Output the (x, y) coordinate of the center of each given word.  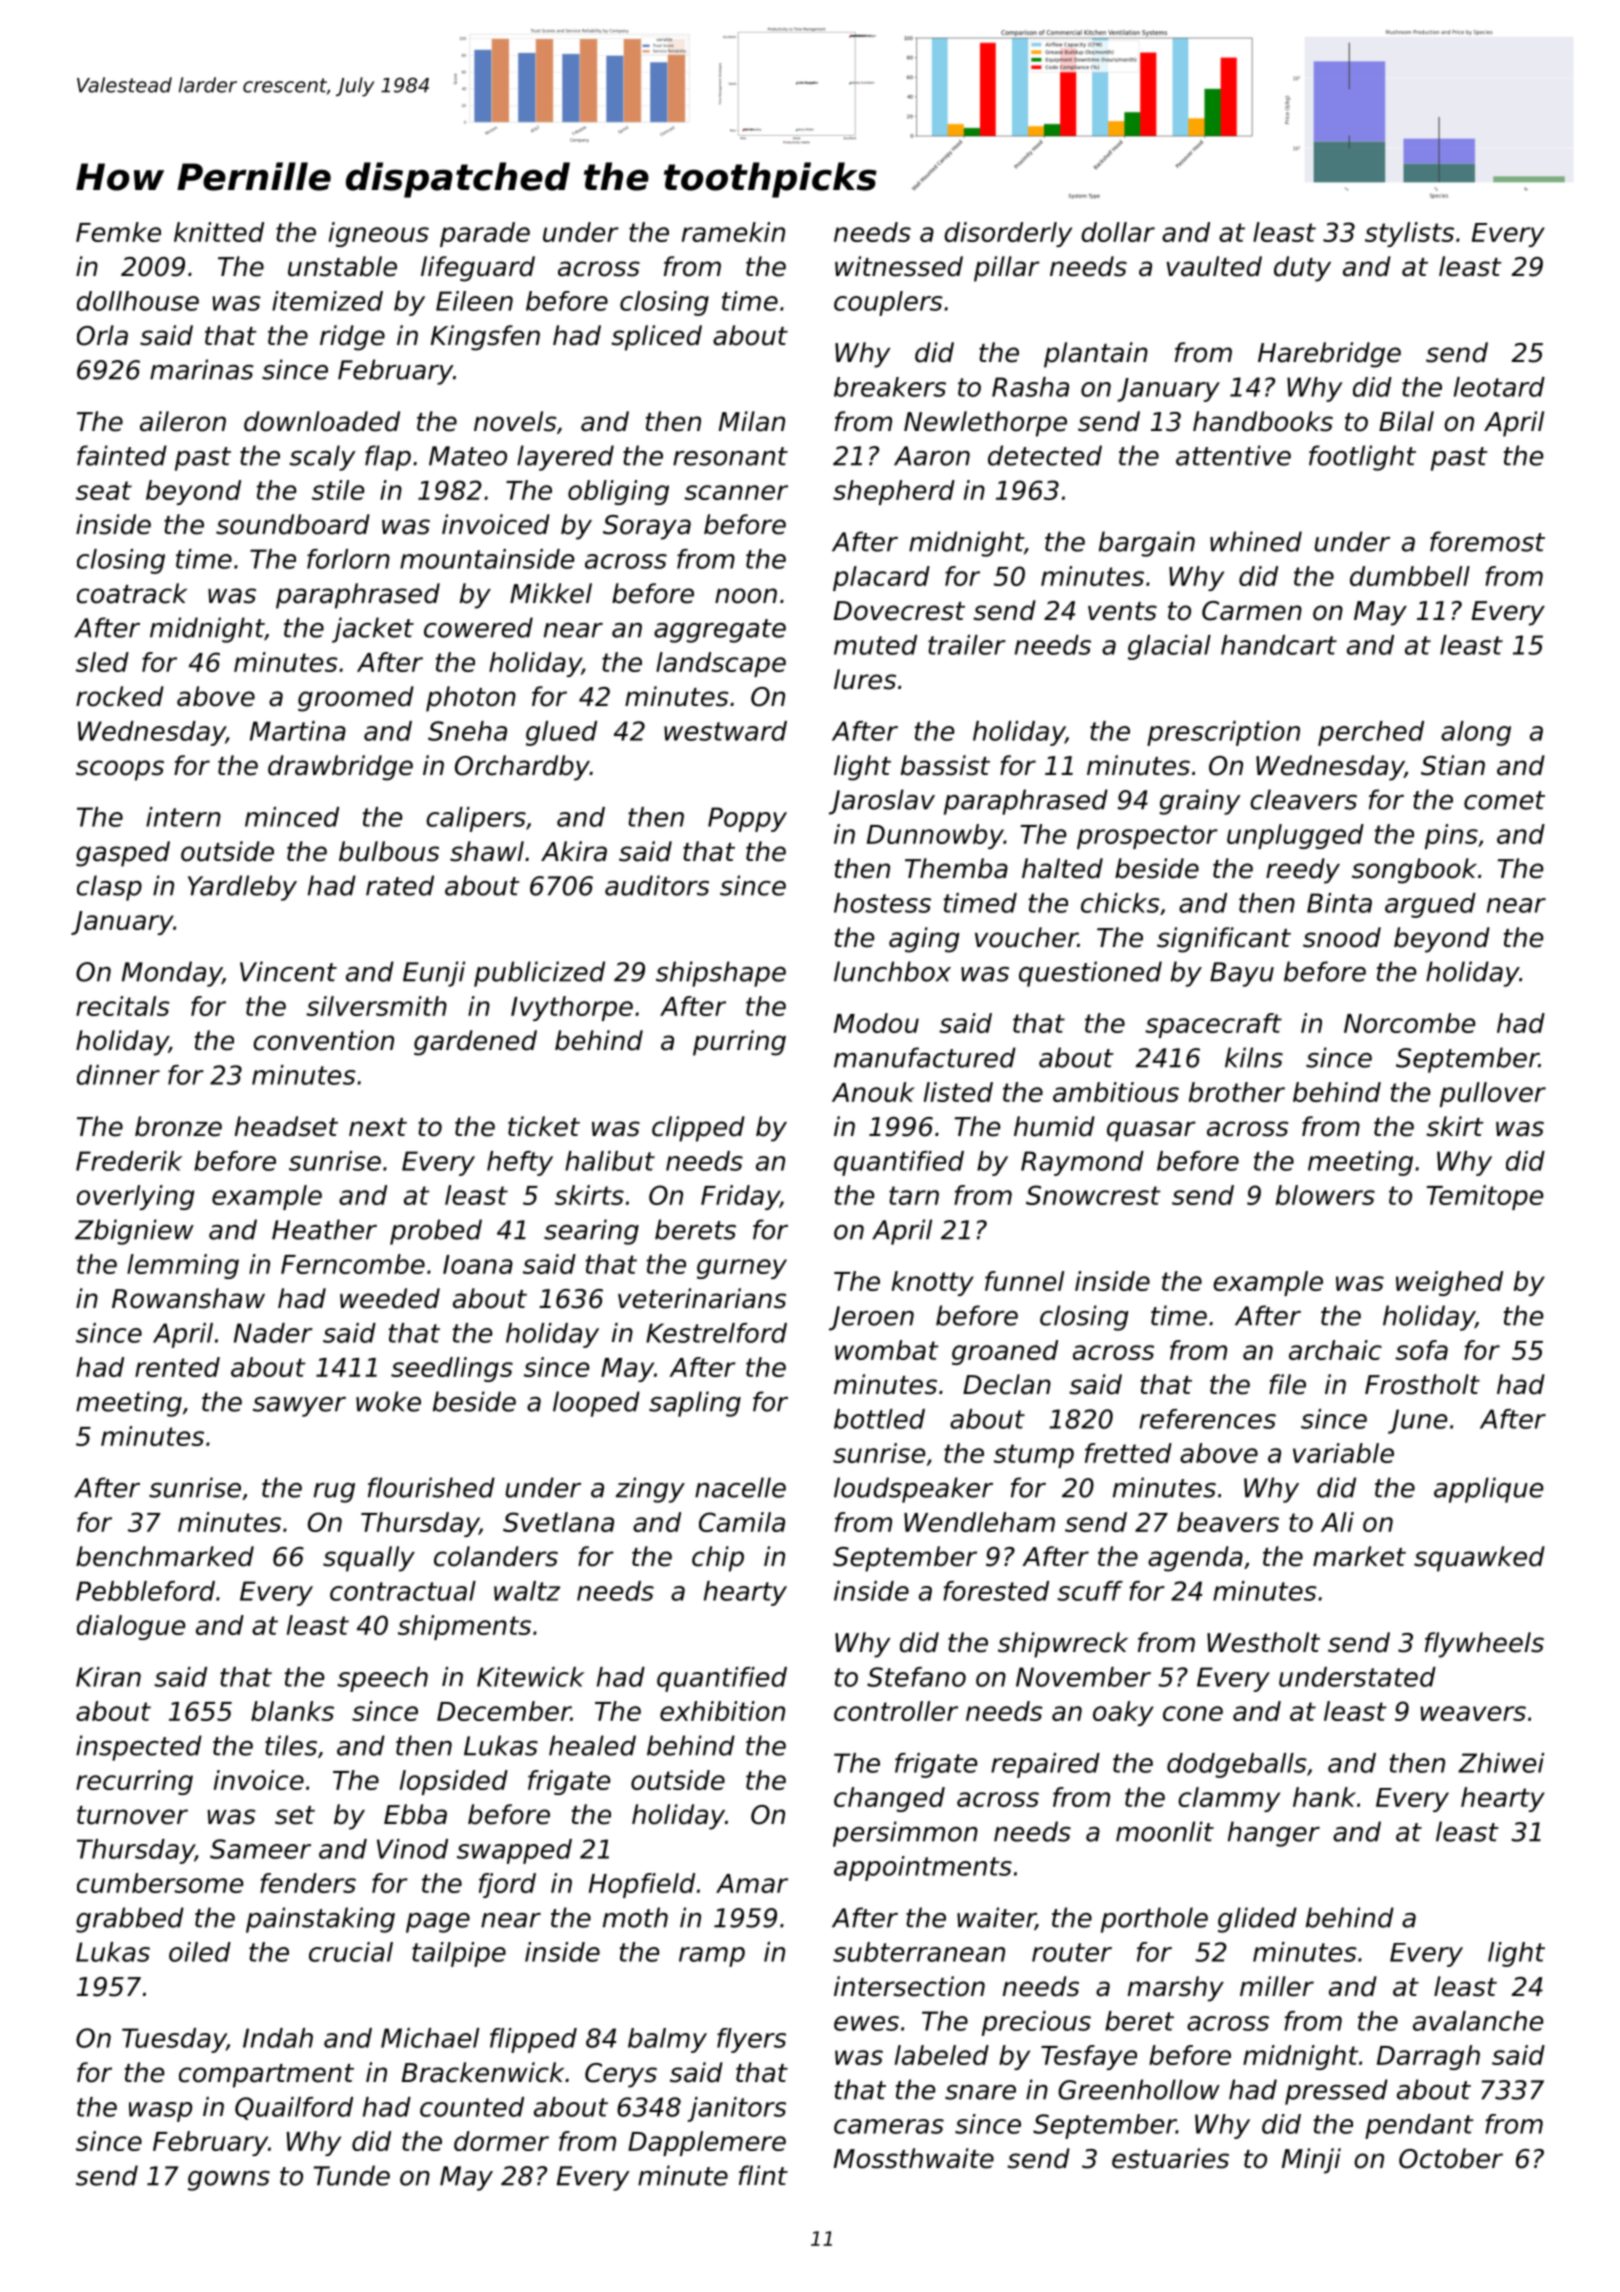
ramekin (733, 232)
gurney (742, 1269)
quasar (1151, 1131)
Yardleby (242, 888)
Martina (298, 731)
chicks (1120, 903)
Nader (273, 1333)
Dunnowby (935, 836)
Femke (118, 232)
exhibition (722, 1711)
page (438, 1923)
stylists (1409, 234)
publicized (539, 974)
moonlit (1165, 1831)
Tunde (352, 2175)
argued (1430, 905)
